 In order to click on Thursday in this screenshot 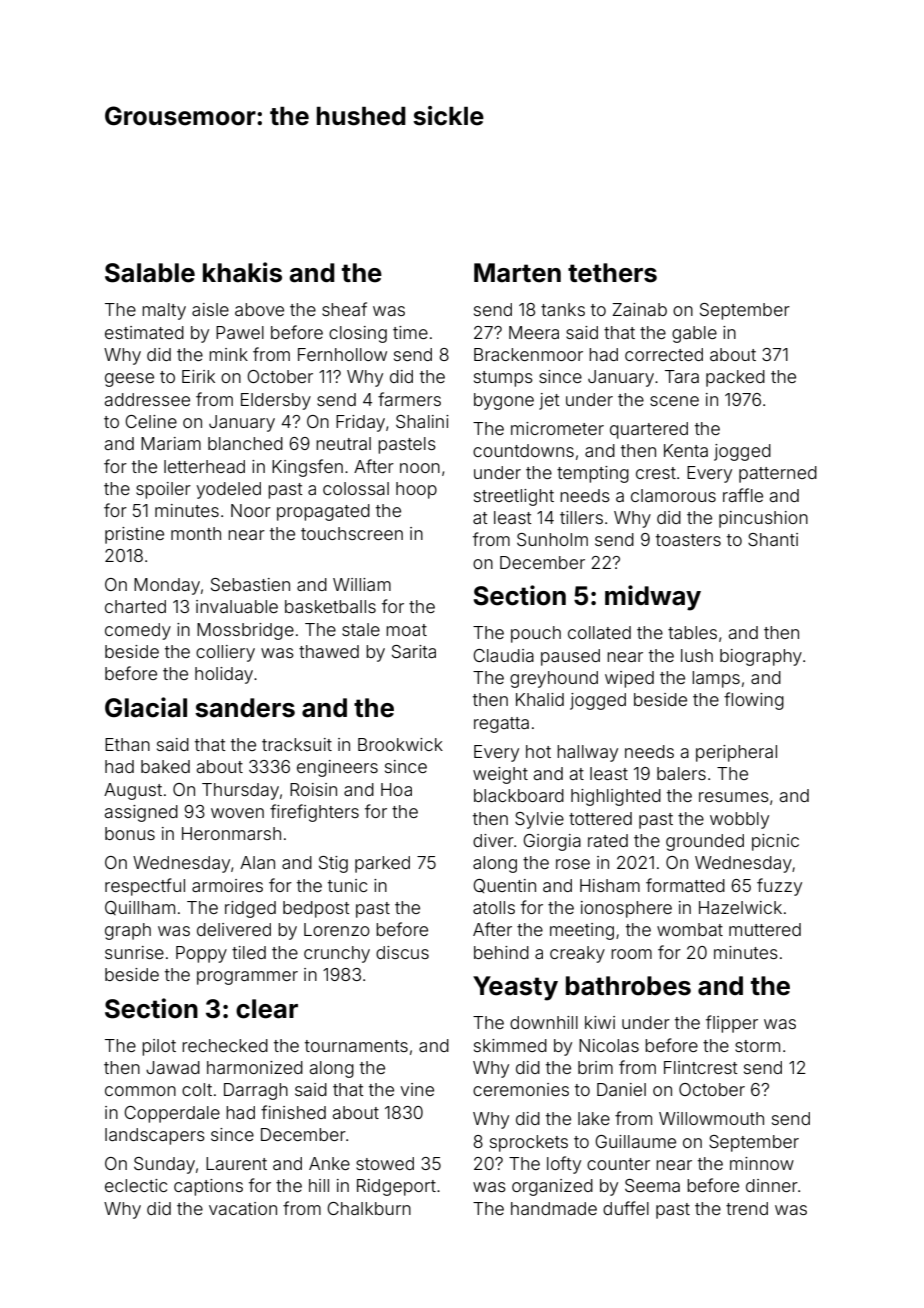, I will do `click(240, 791)`.
